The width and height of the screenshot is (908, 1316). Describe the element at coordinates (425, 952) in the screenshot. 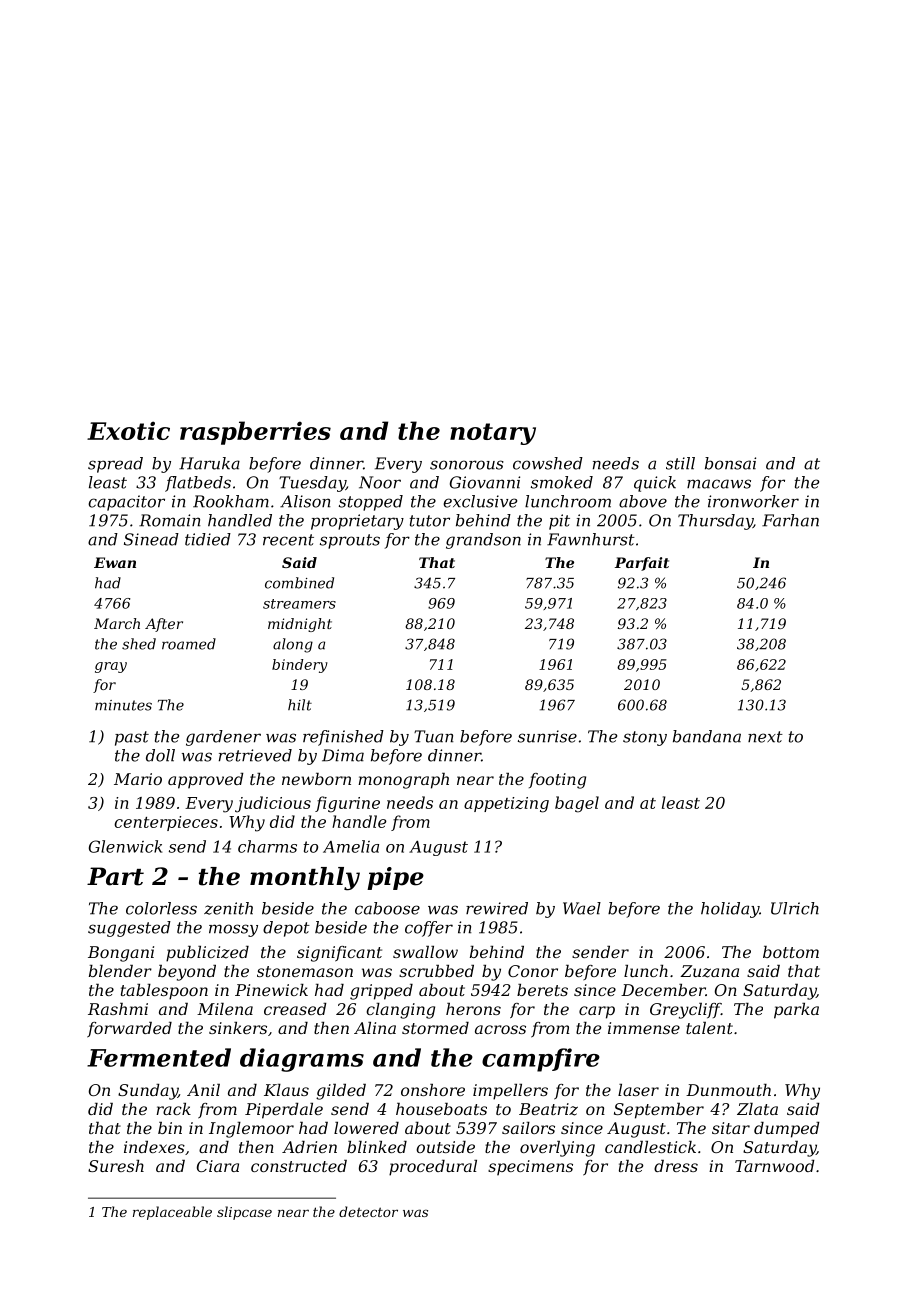

I see `swallow` at that location.
